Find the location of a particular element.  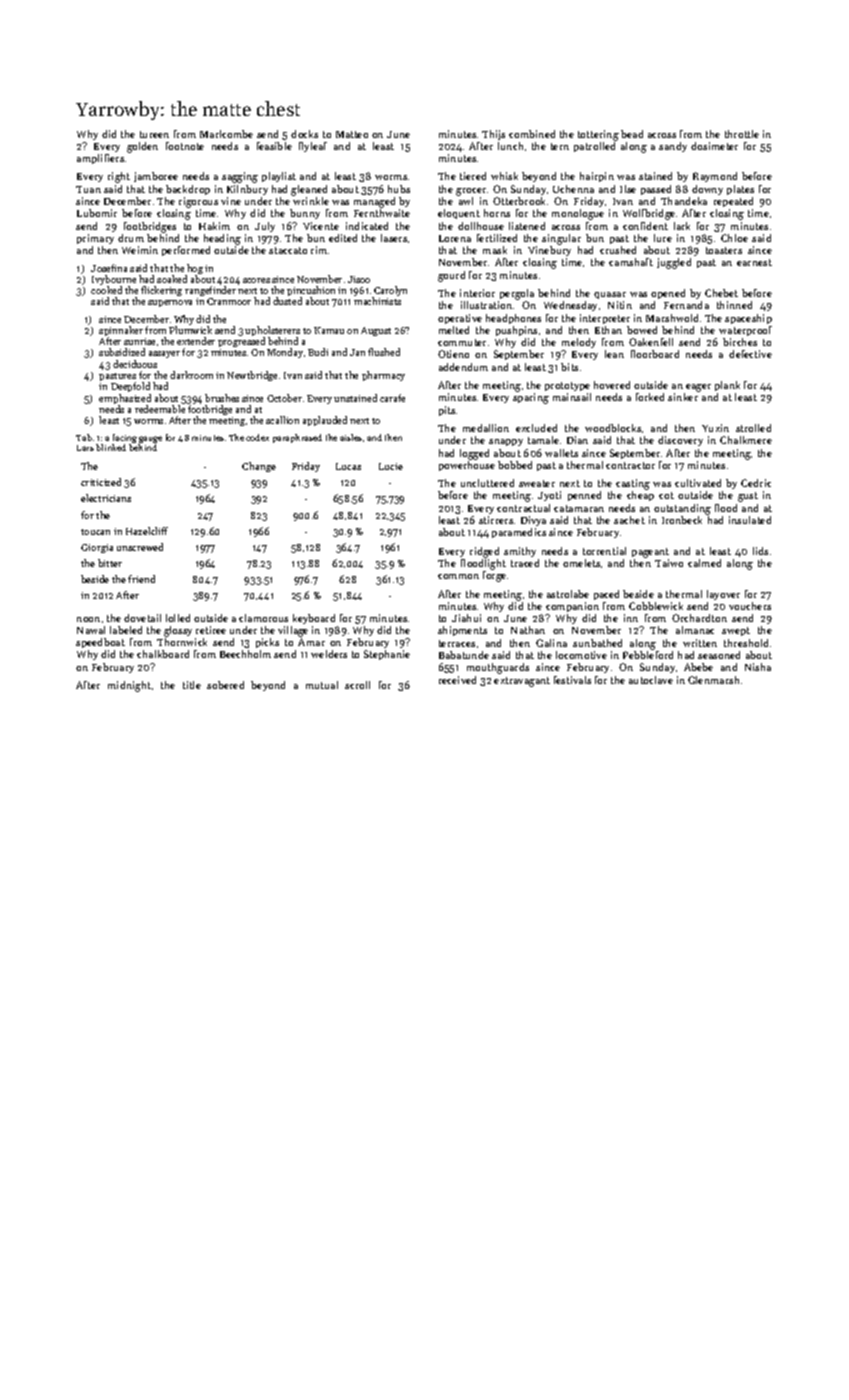

Nitin is located at coordinates (620, 305).
